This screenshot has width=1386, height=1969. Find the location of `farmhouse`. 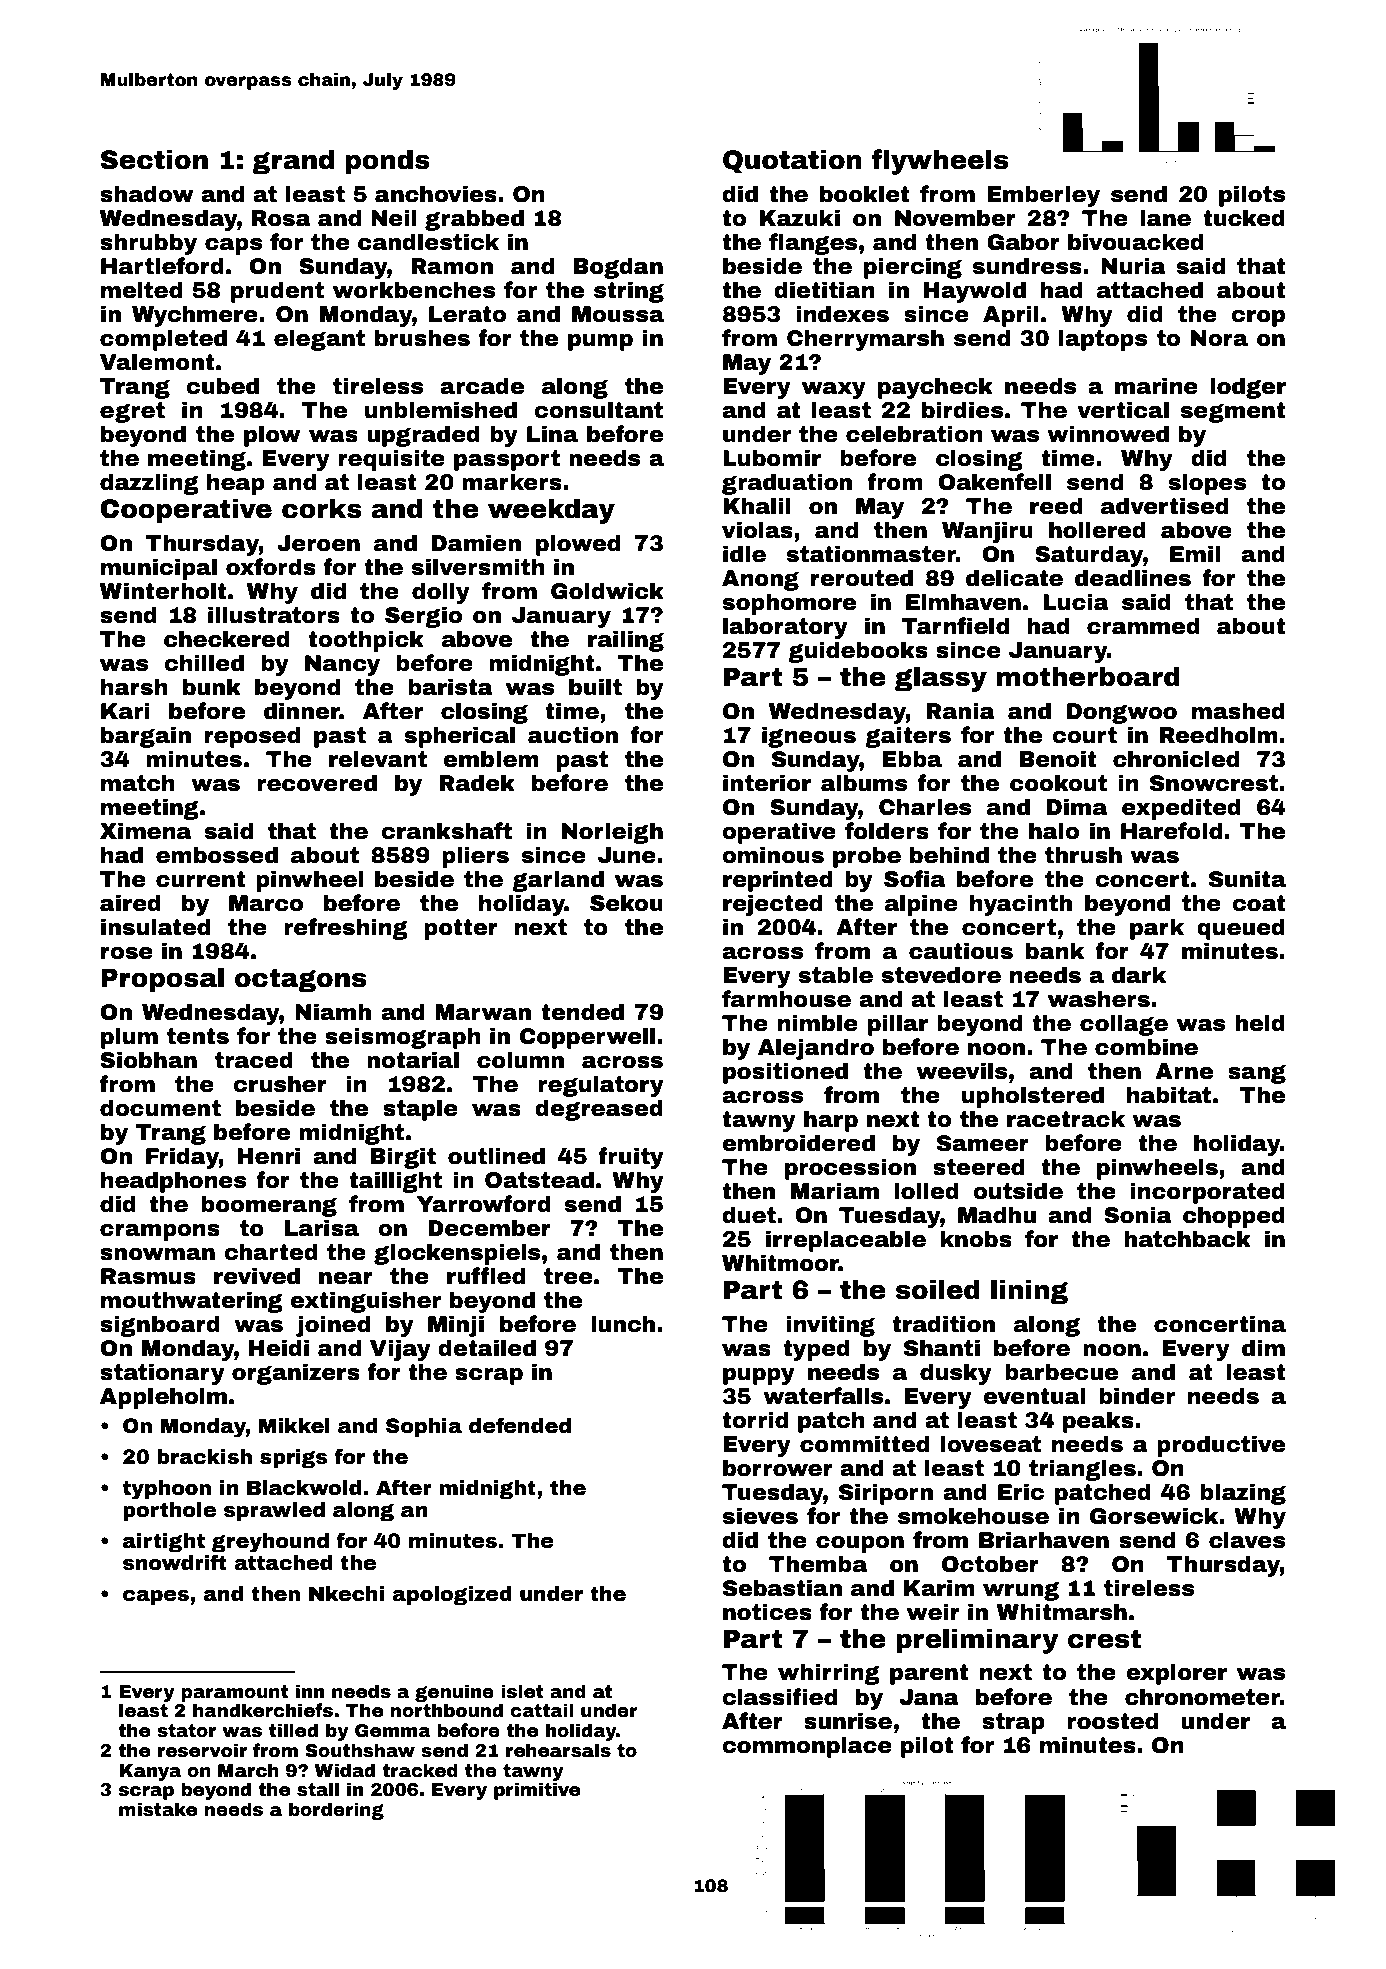

farmhouse is located at coordinates (786, 999).
